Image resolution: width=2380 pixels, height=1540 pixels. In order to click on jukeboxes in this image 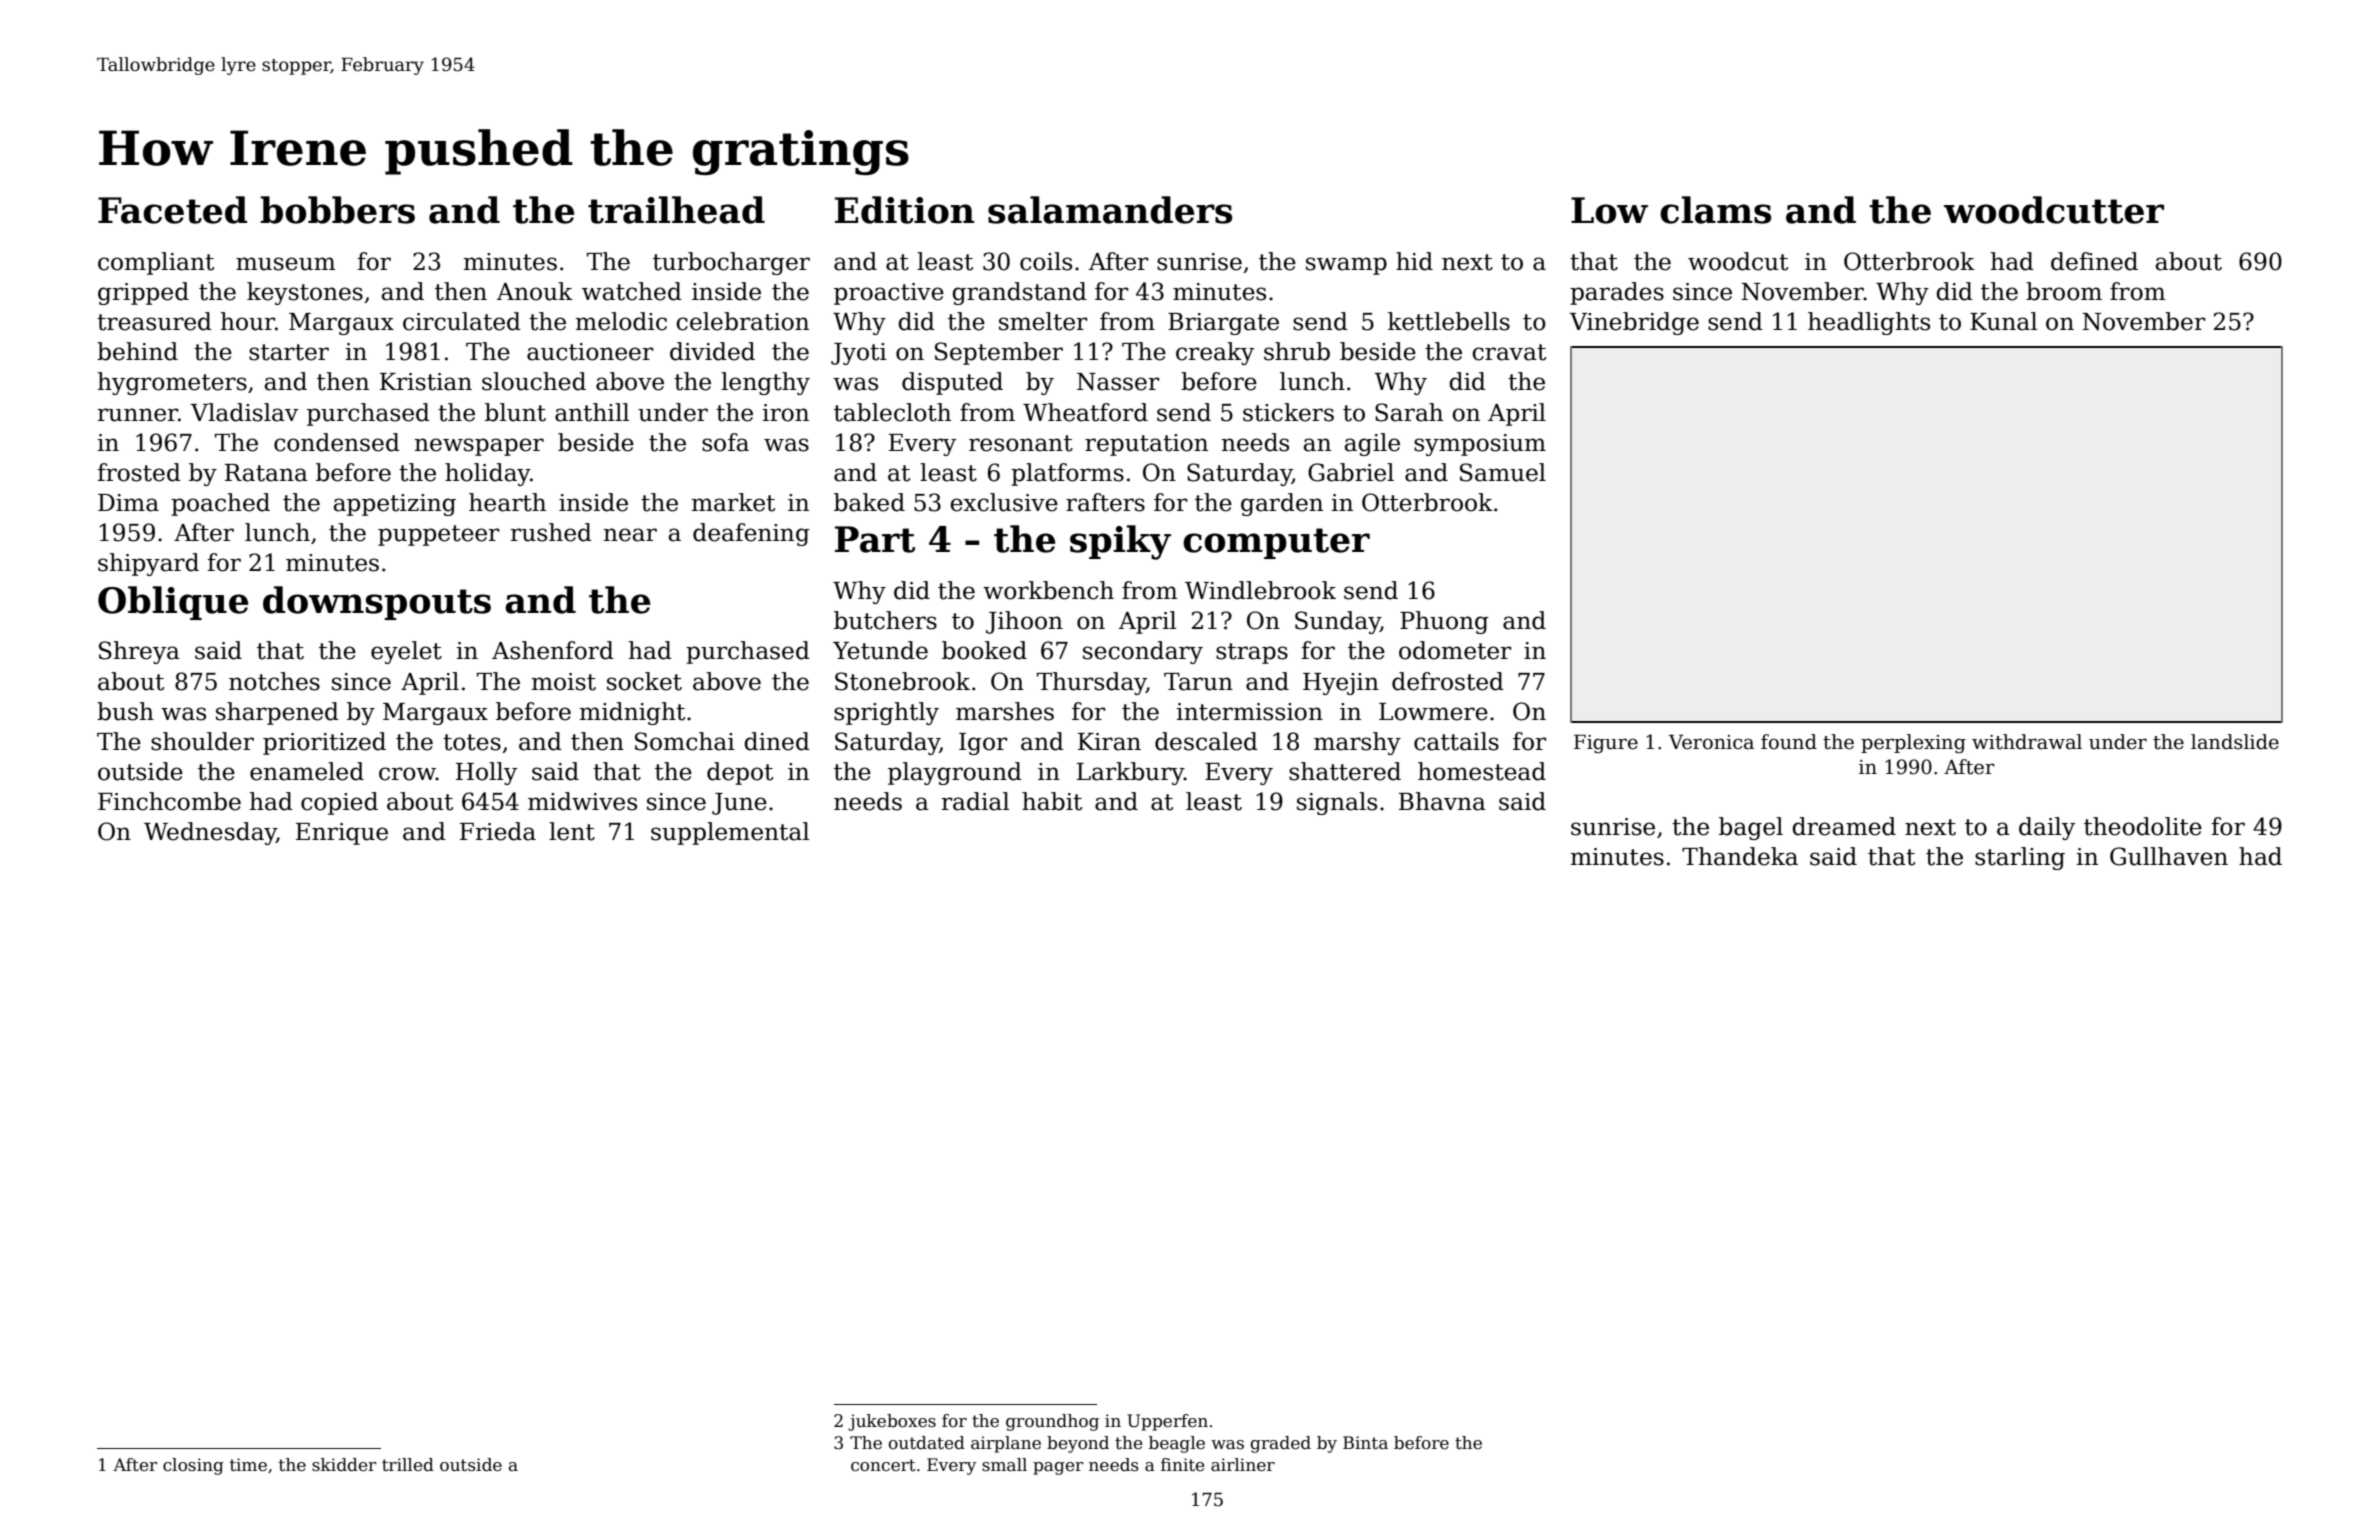, I will do `click(892, 1422)`.
